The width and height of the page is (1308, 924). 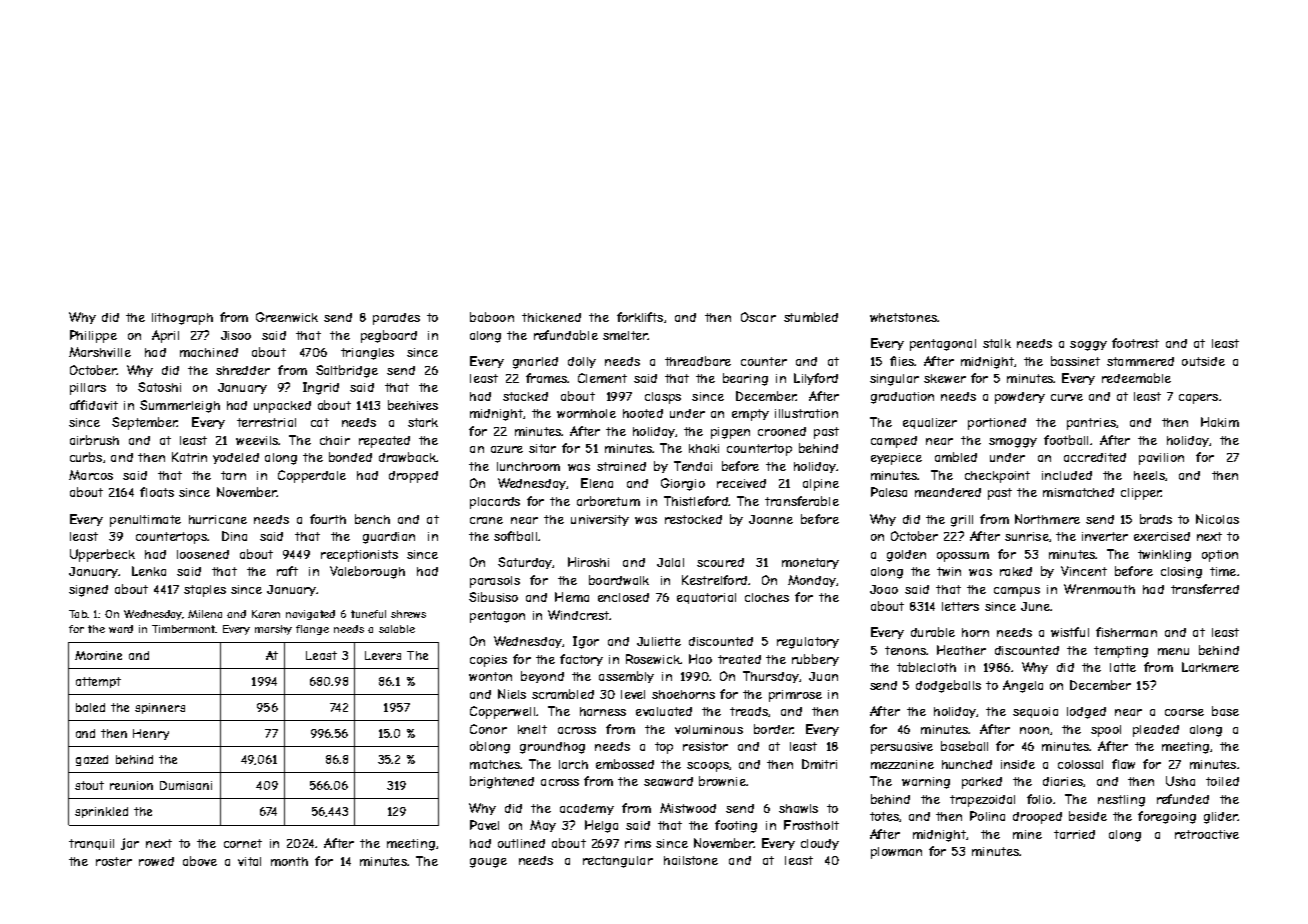 I want to click on sequoia, so click(x=1035, y=712).
